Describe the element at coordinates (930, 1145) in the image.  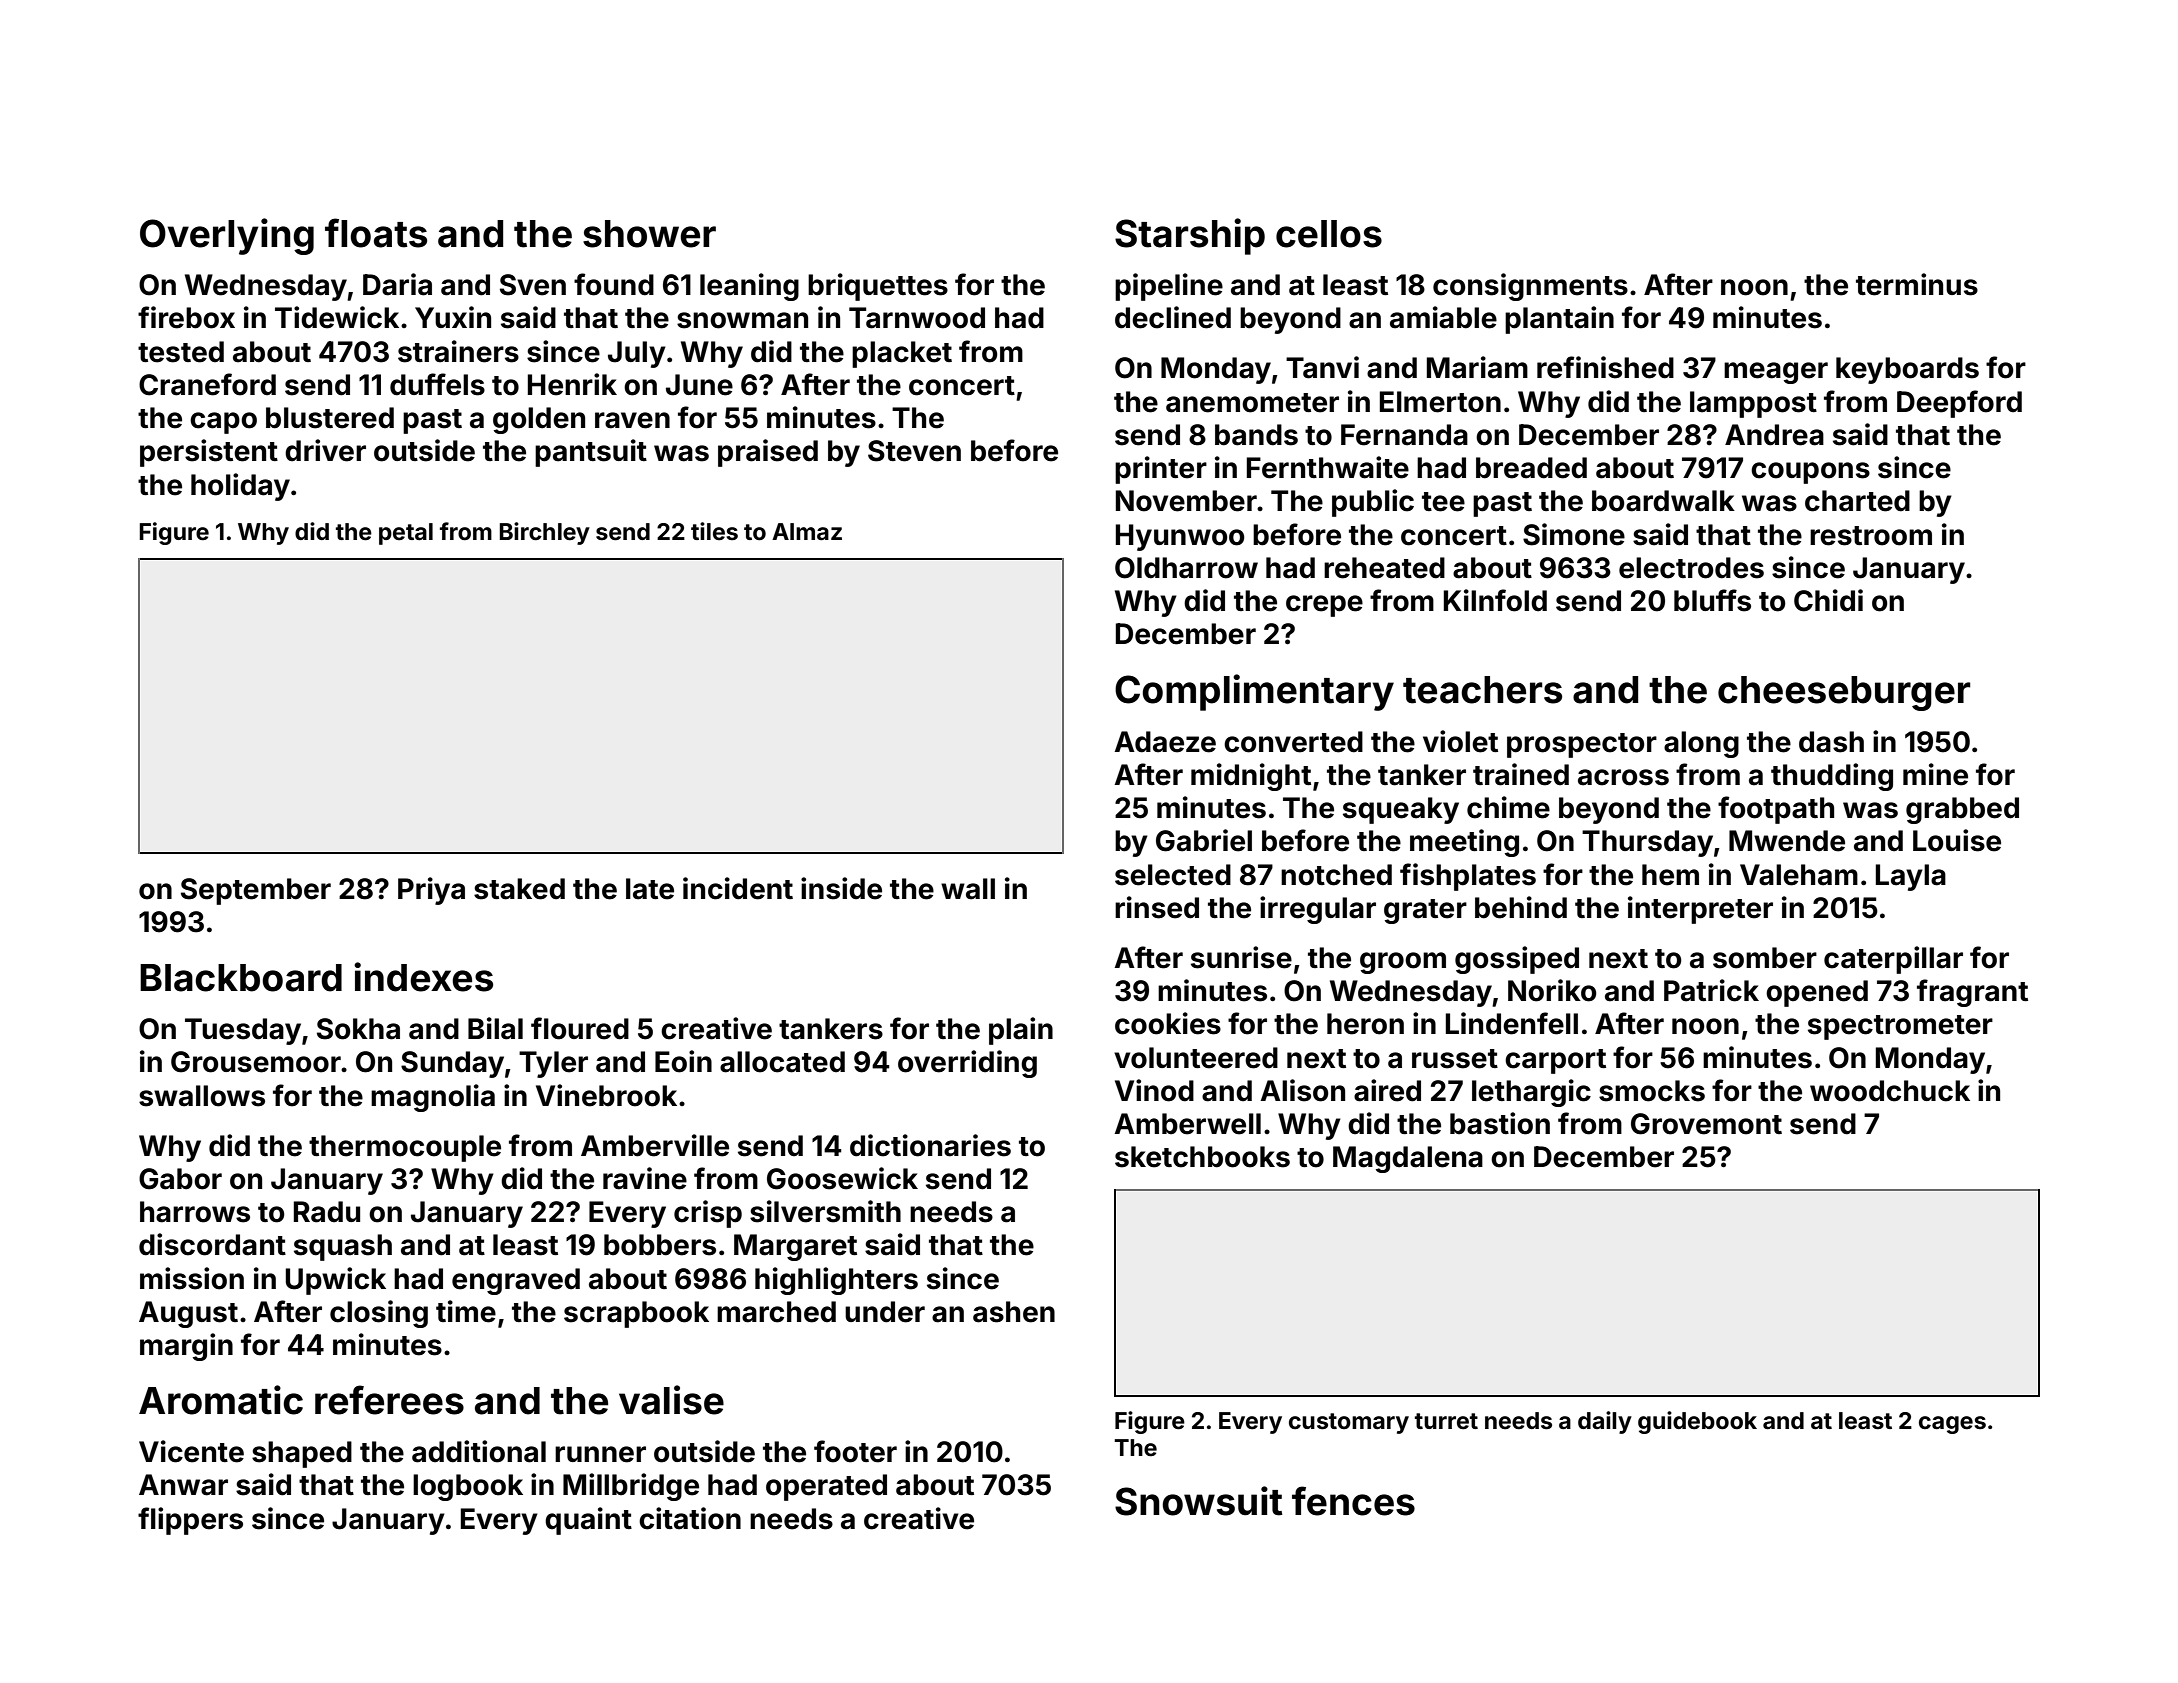
I see `dictionaries` at that location.
